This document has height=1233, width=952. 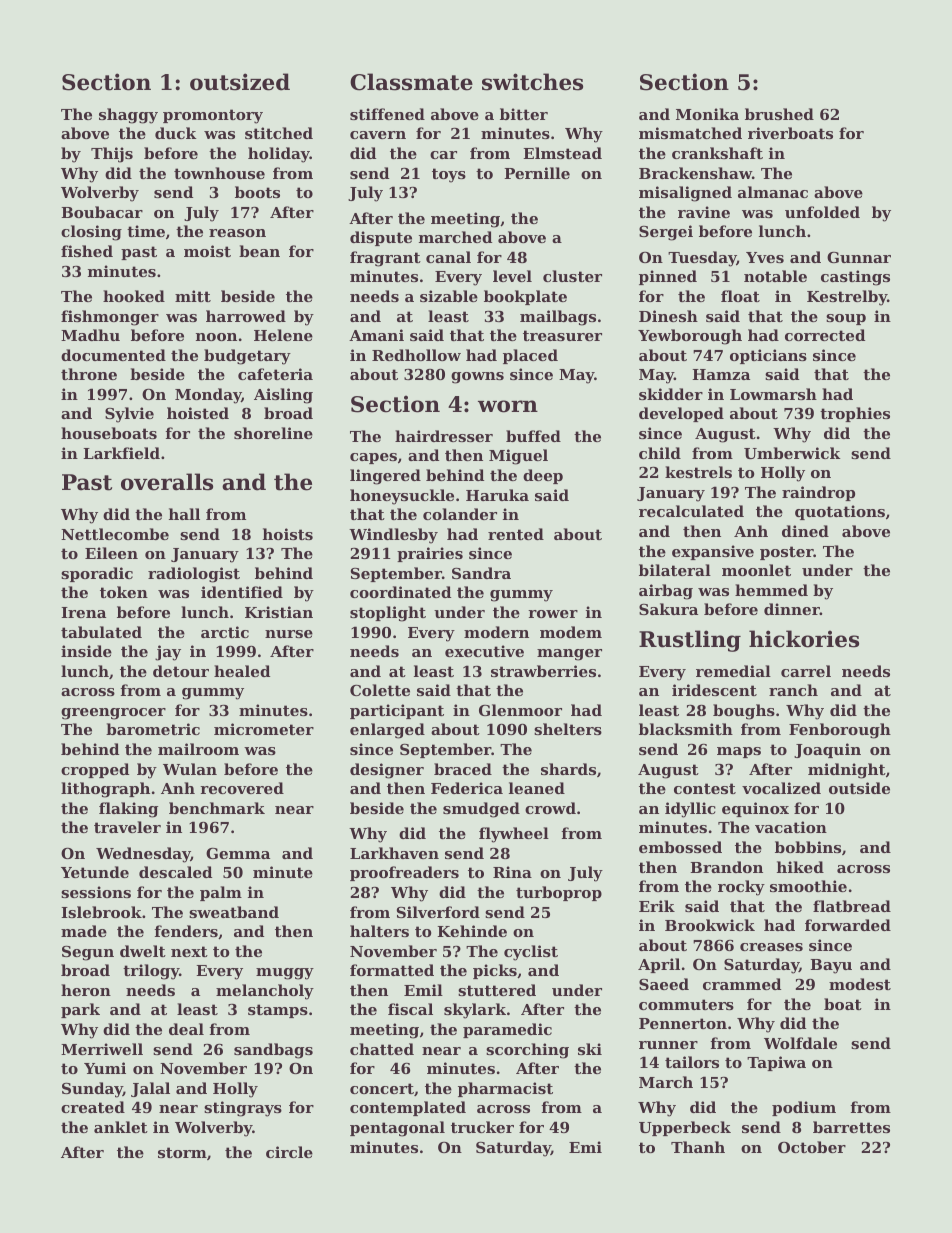 What do you see at coordinates (497, 990) in the document?
I see `stuttered` at bounding box center [497, 990].
